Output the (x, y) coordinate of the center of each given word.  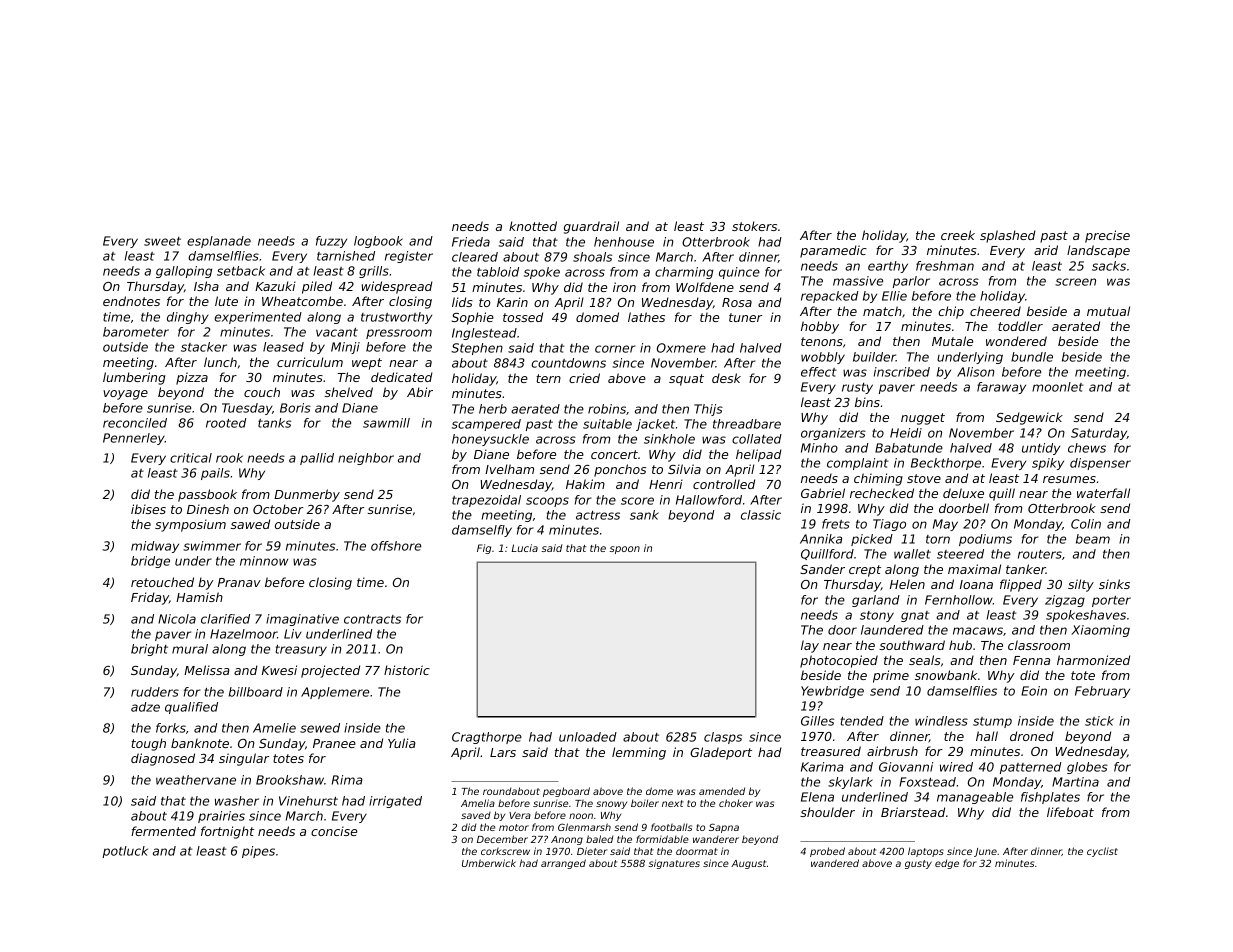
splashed (1008, 236)
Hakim (585, 484)
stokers (754, 226)
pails (215, 474)
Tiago (889, 525)
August (748, 864)
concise (334, 831)
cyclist (1102, 852)
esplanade (219, 242)
